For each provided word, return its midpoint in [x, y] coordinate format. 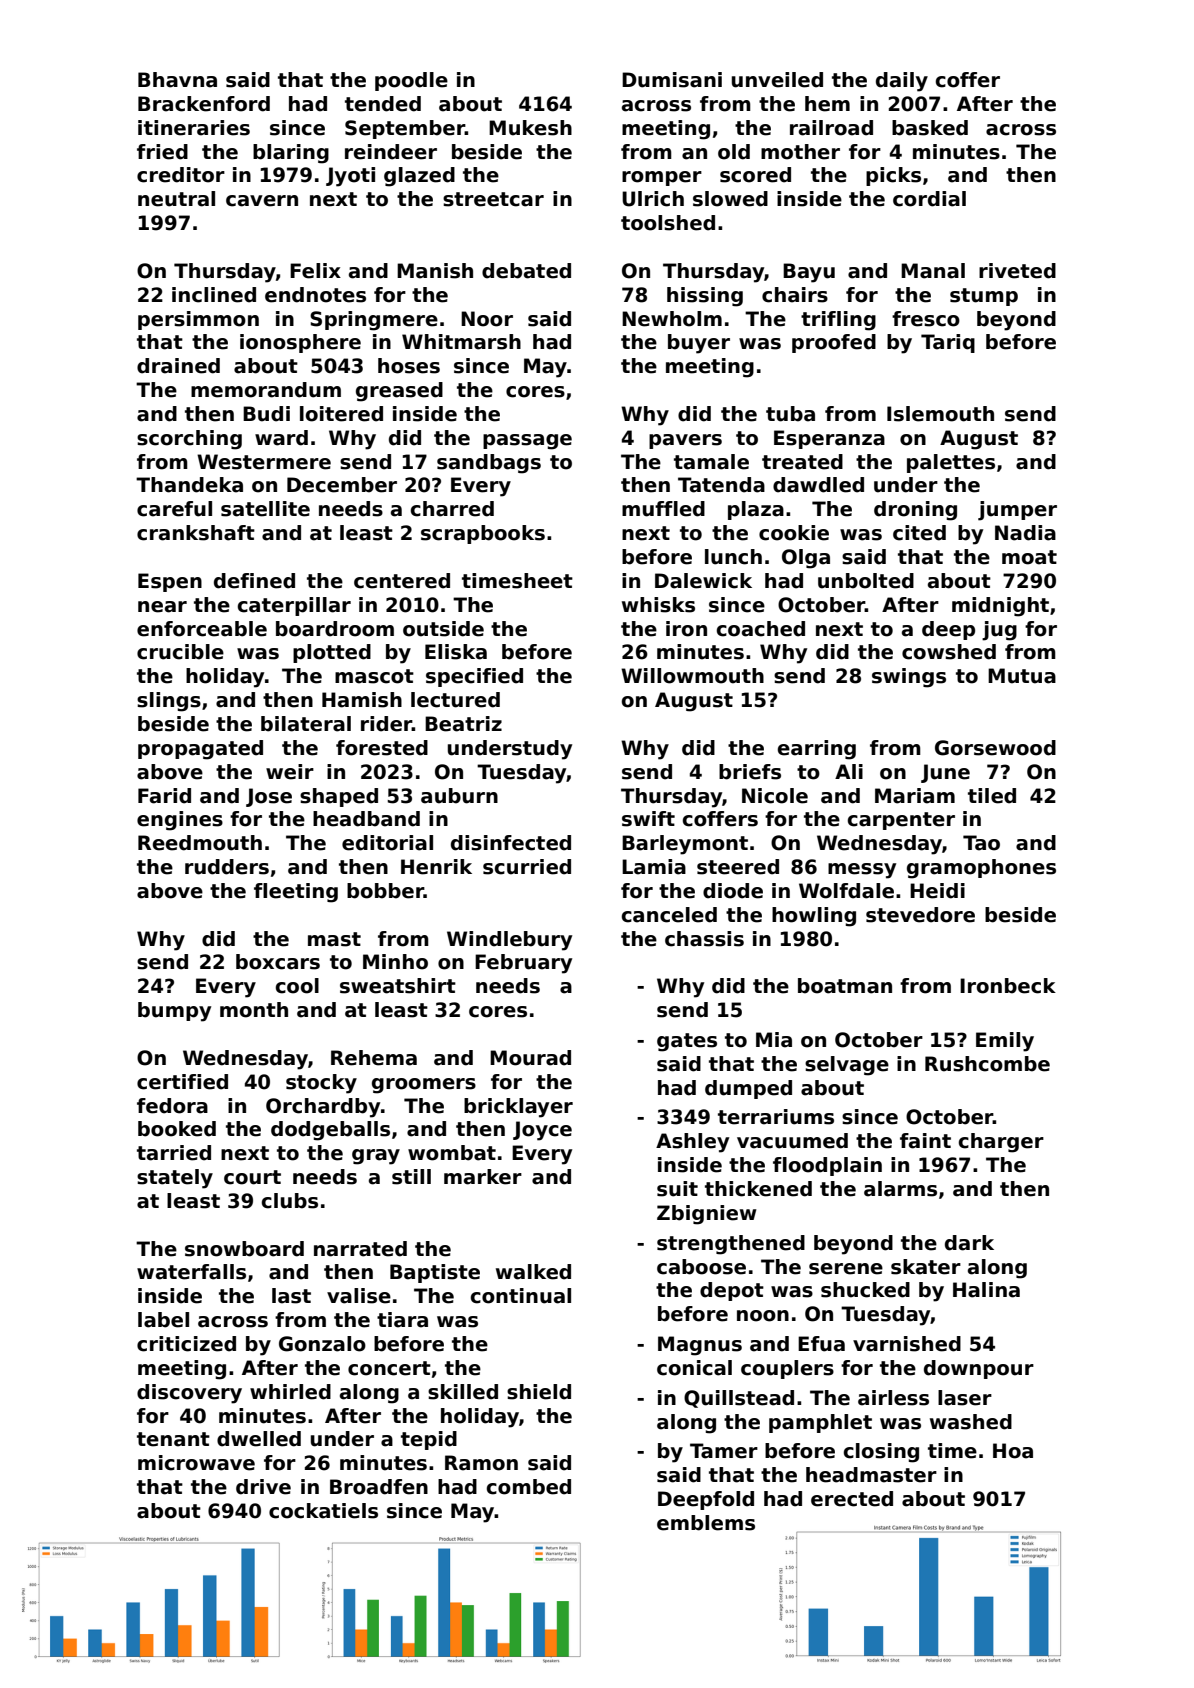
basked [930, 128]
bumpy [174, 1012]
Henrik [436, 867]
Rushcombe [987, 1064]
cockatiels [323, 1511]
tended [383, 104]
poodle [411, 81]
